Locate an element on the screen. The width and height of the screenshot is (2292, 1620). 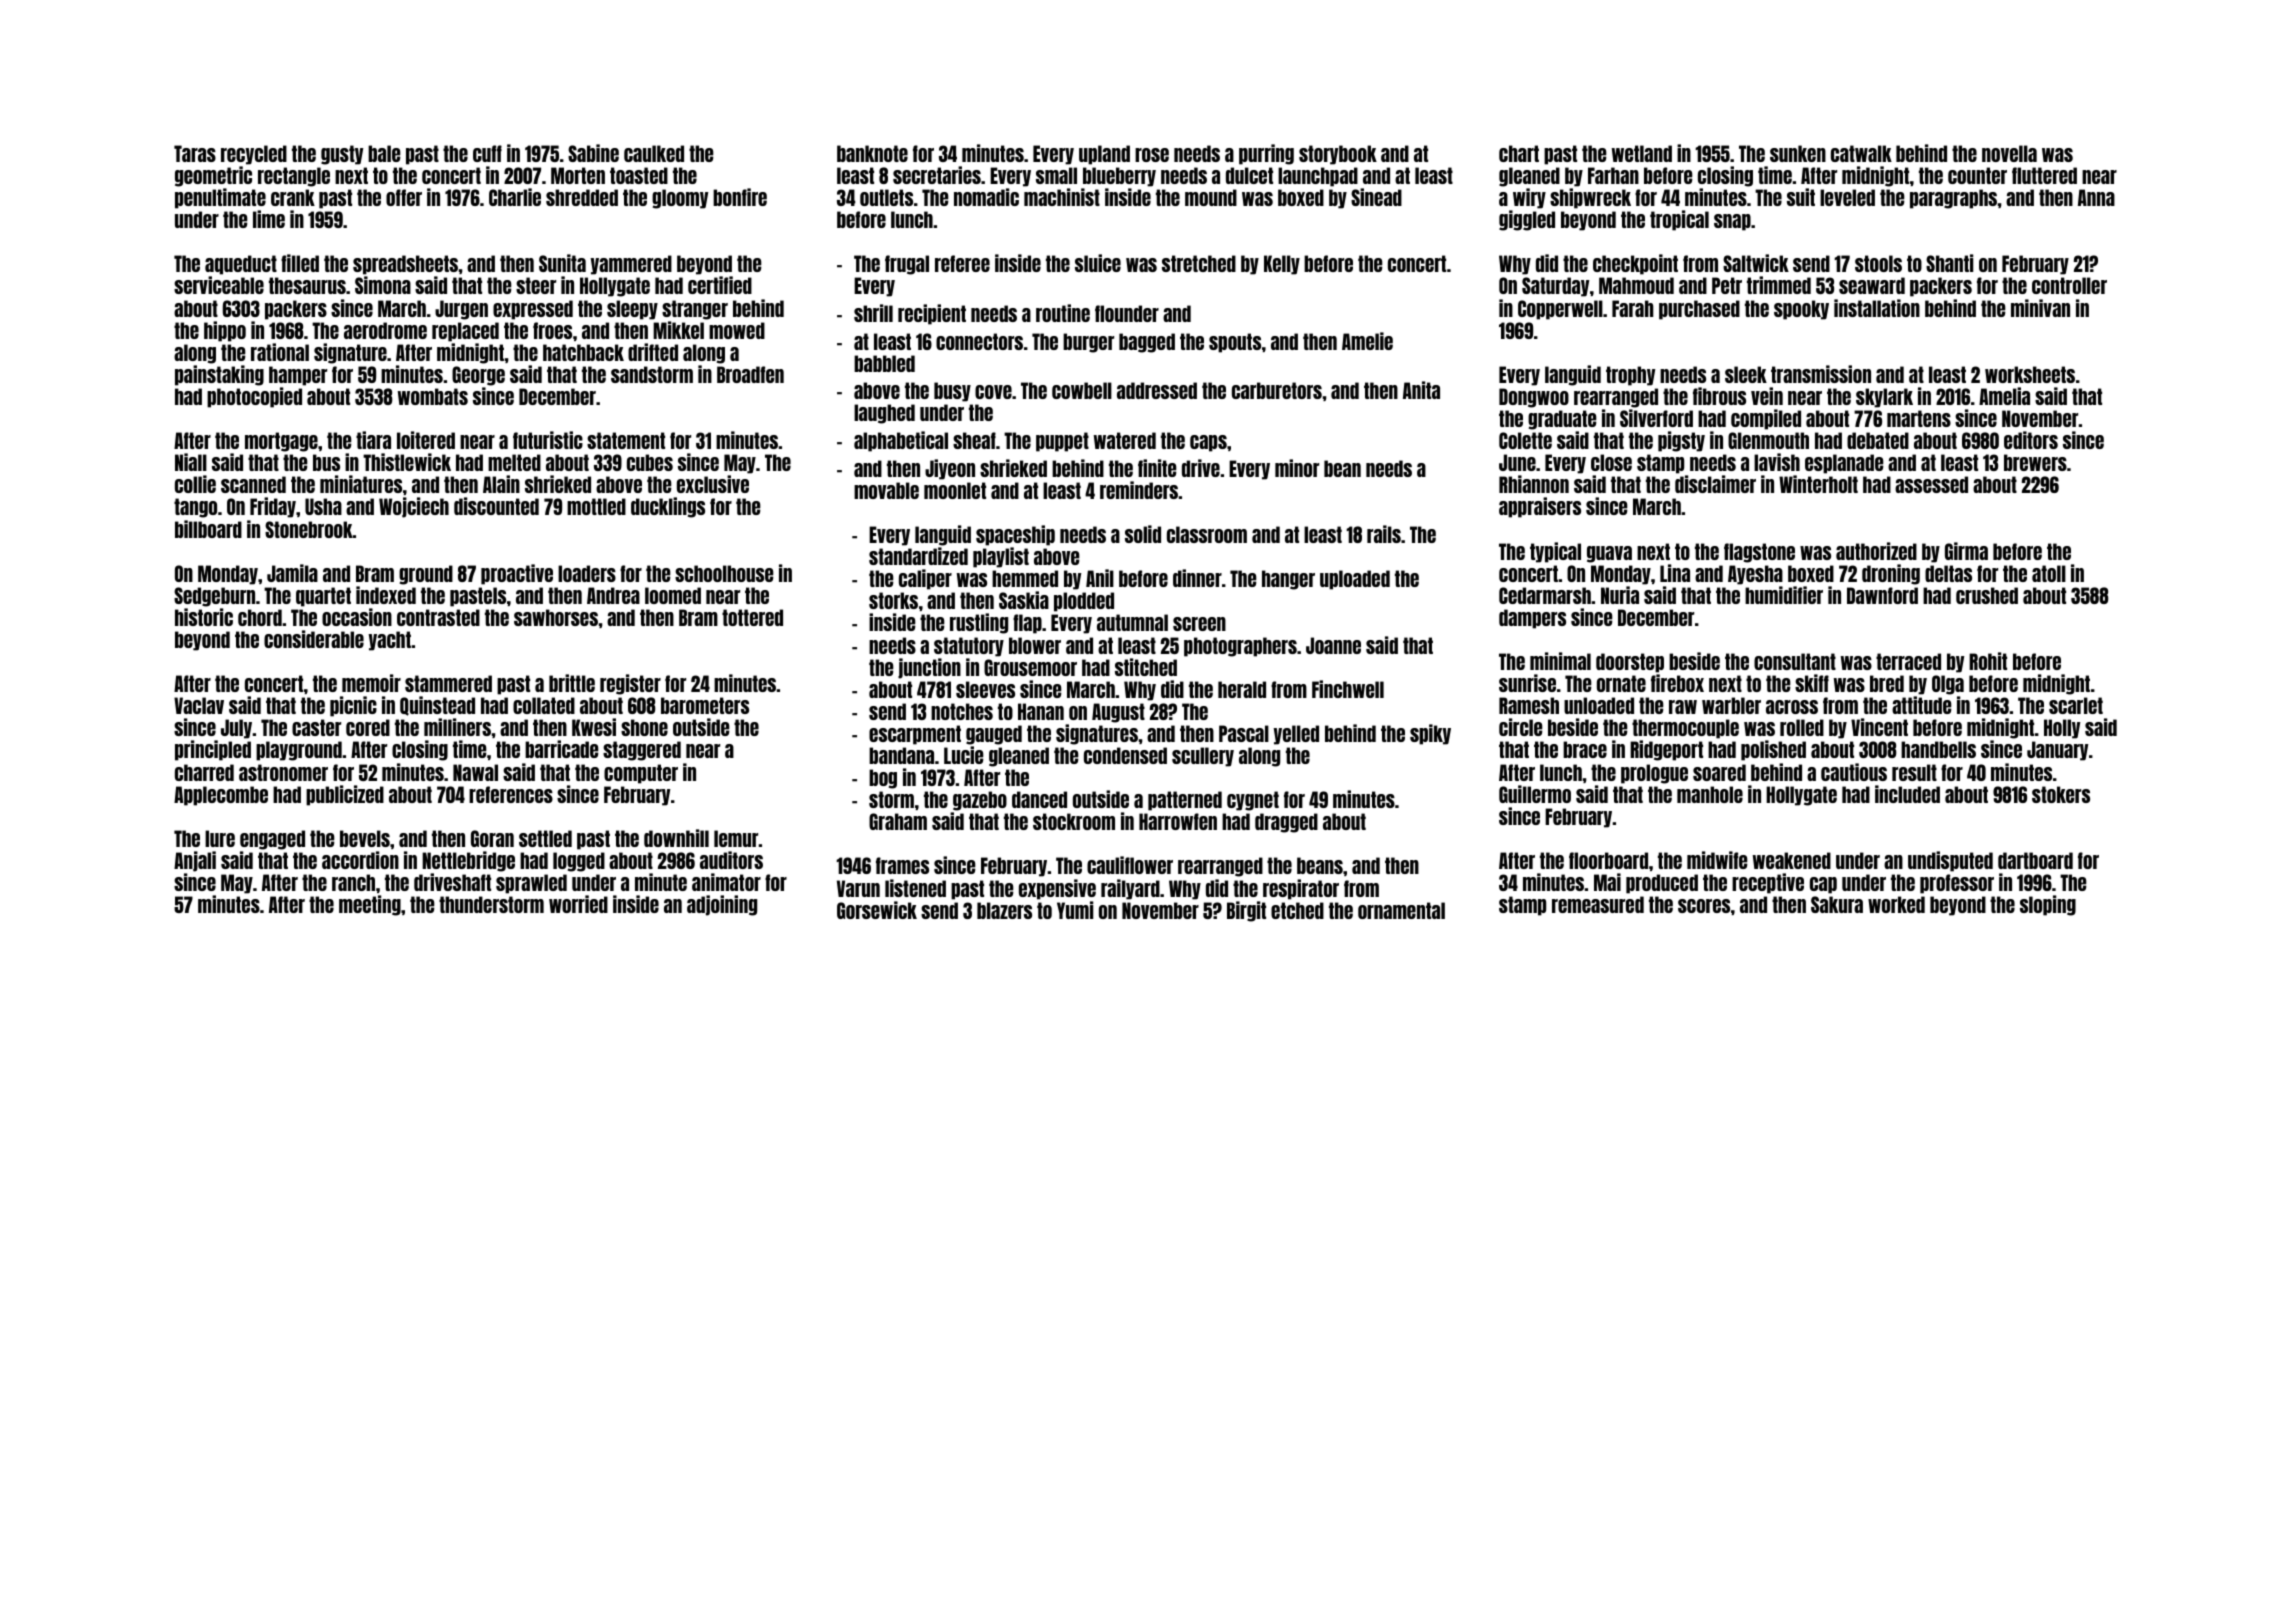
uploaded is located at coordinates (1355, 580).
